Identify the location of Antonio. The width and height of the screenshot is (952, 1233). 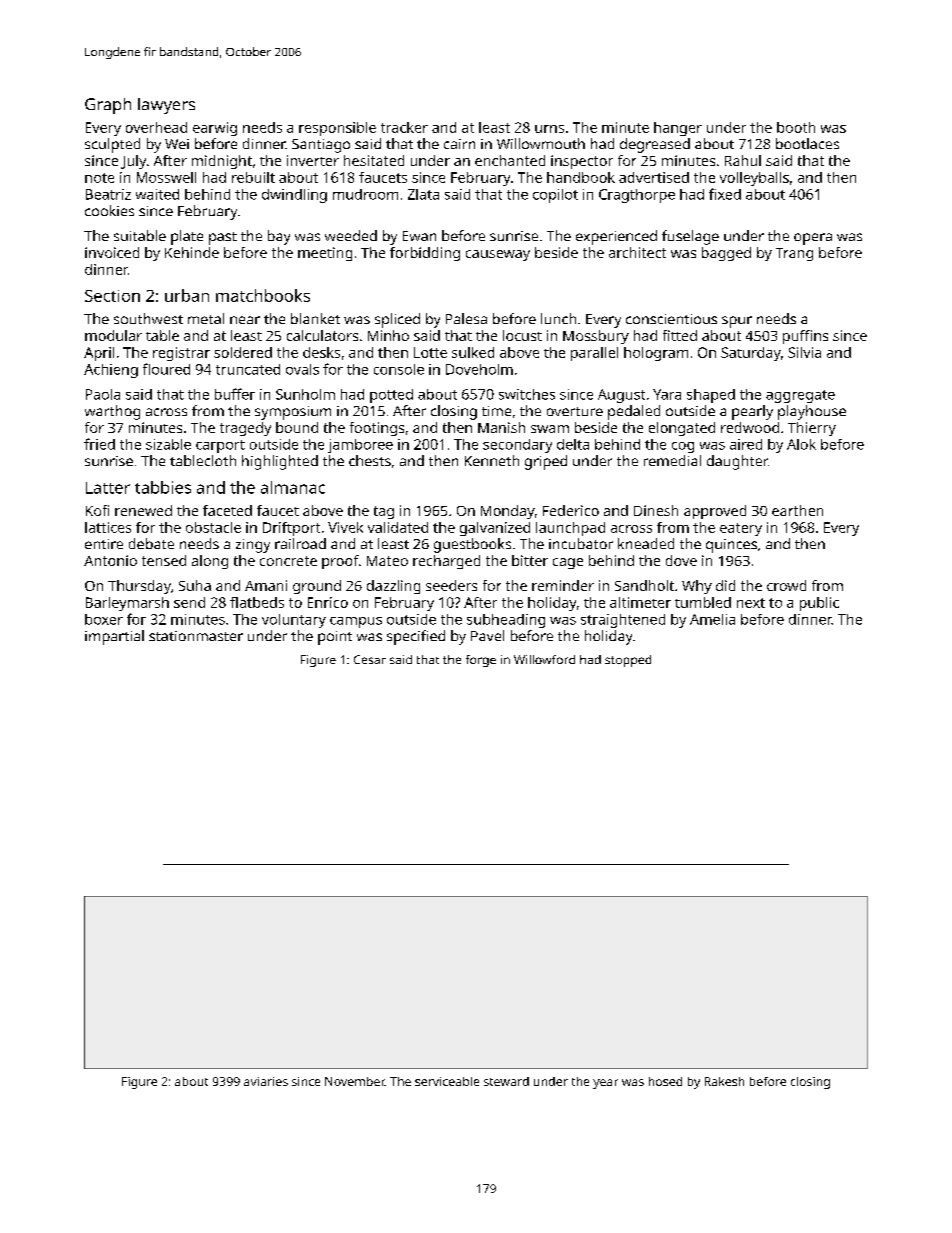
(110, 560).
